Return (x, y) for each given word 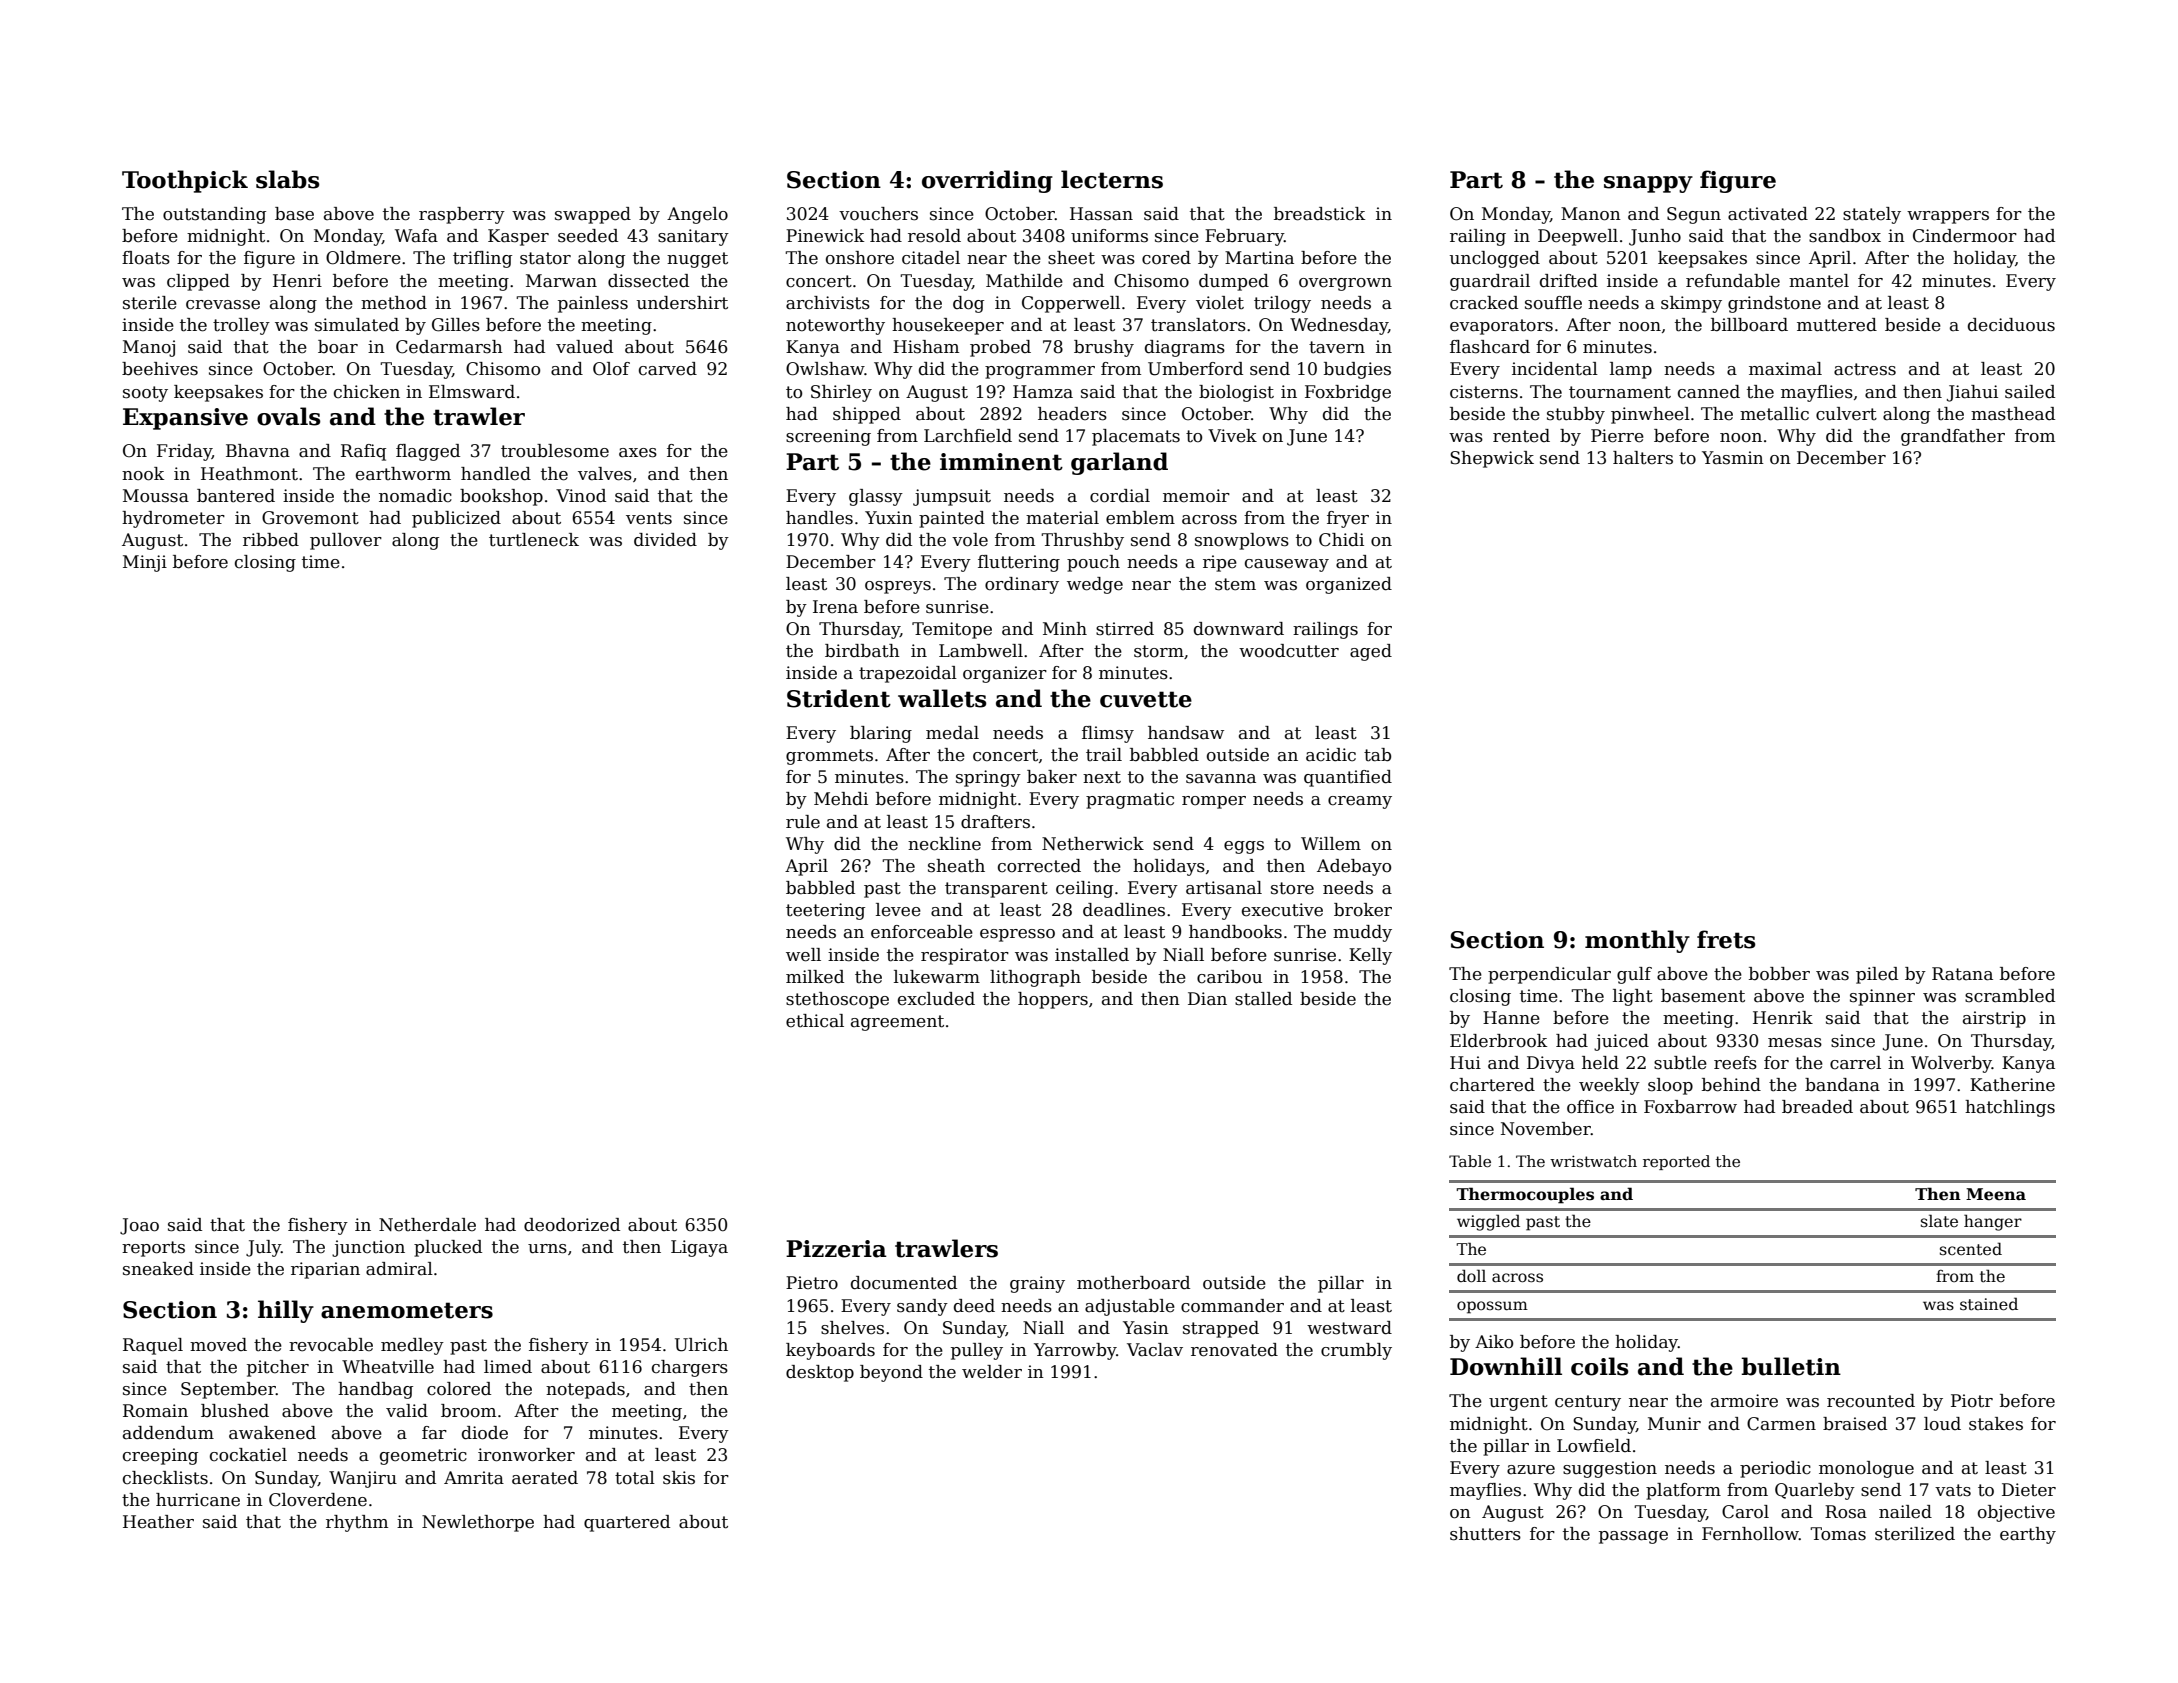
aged (1371, 652)
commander (1232, 1306)
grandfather (1953, 437)
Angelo (697, 215)
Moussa (156, 496)
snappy (1648, 184)
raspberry (462, 215)
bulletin (1791, 1366)
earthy (2028, 1535)
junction (368, 1248)
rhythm (357, 1523)
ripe (1220, 563)
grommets (829, 757)
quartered (627, 1523)
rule (803, 822)
